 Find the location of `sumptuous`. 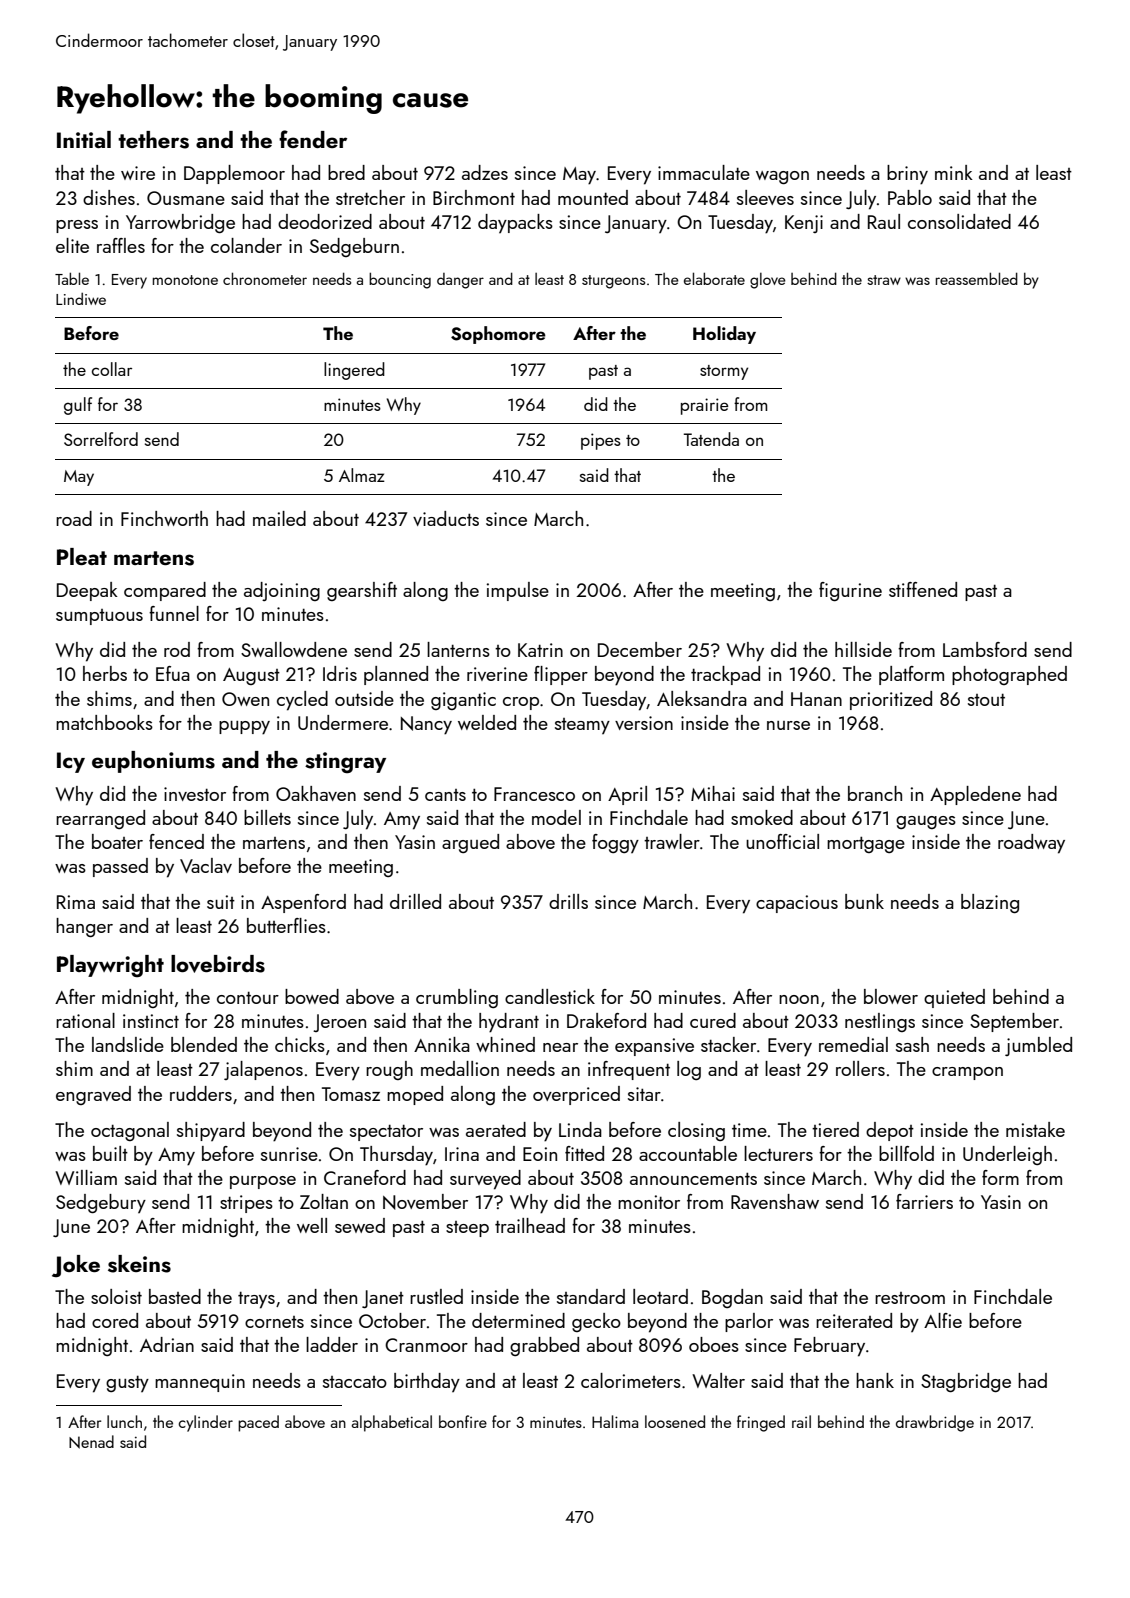

sumptuous is located at coordinates (99, 617).
